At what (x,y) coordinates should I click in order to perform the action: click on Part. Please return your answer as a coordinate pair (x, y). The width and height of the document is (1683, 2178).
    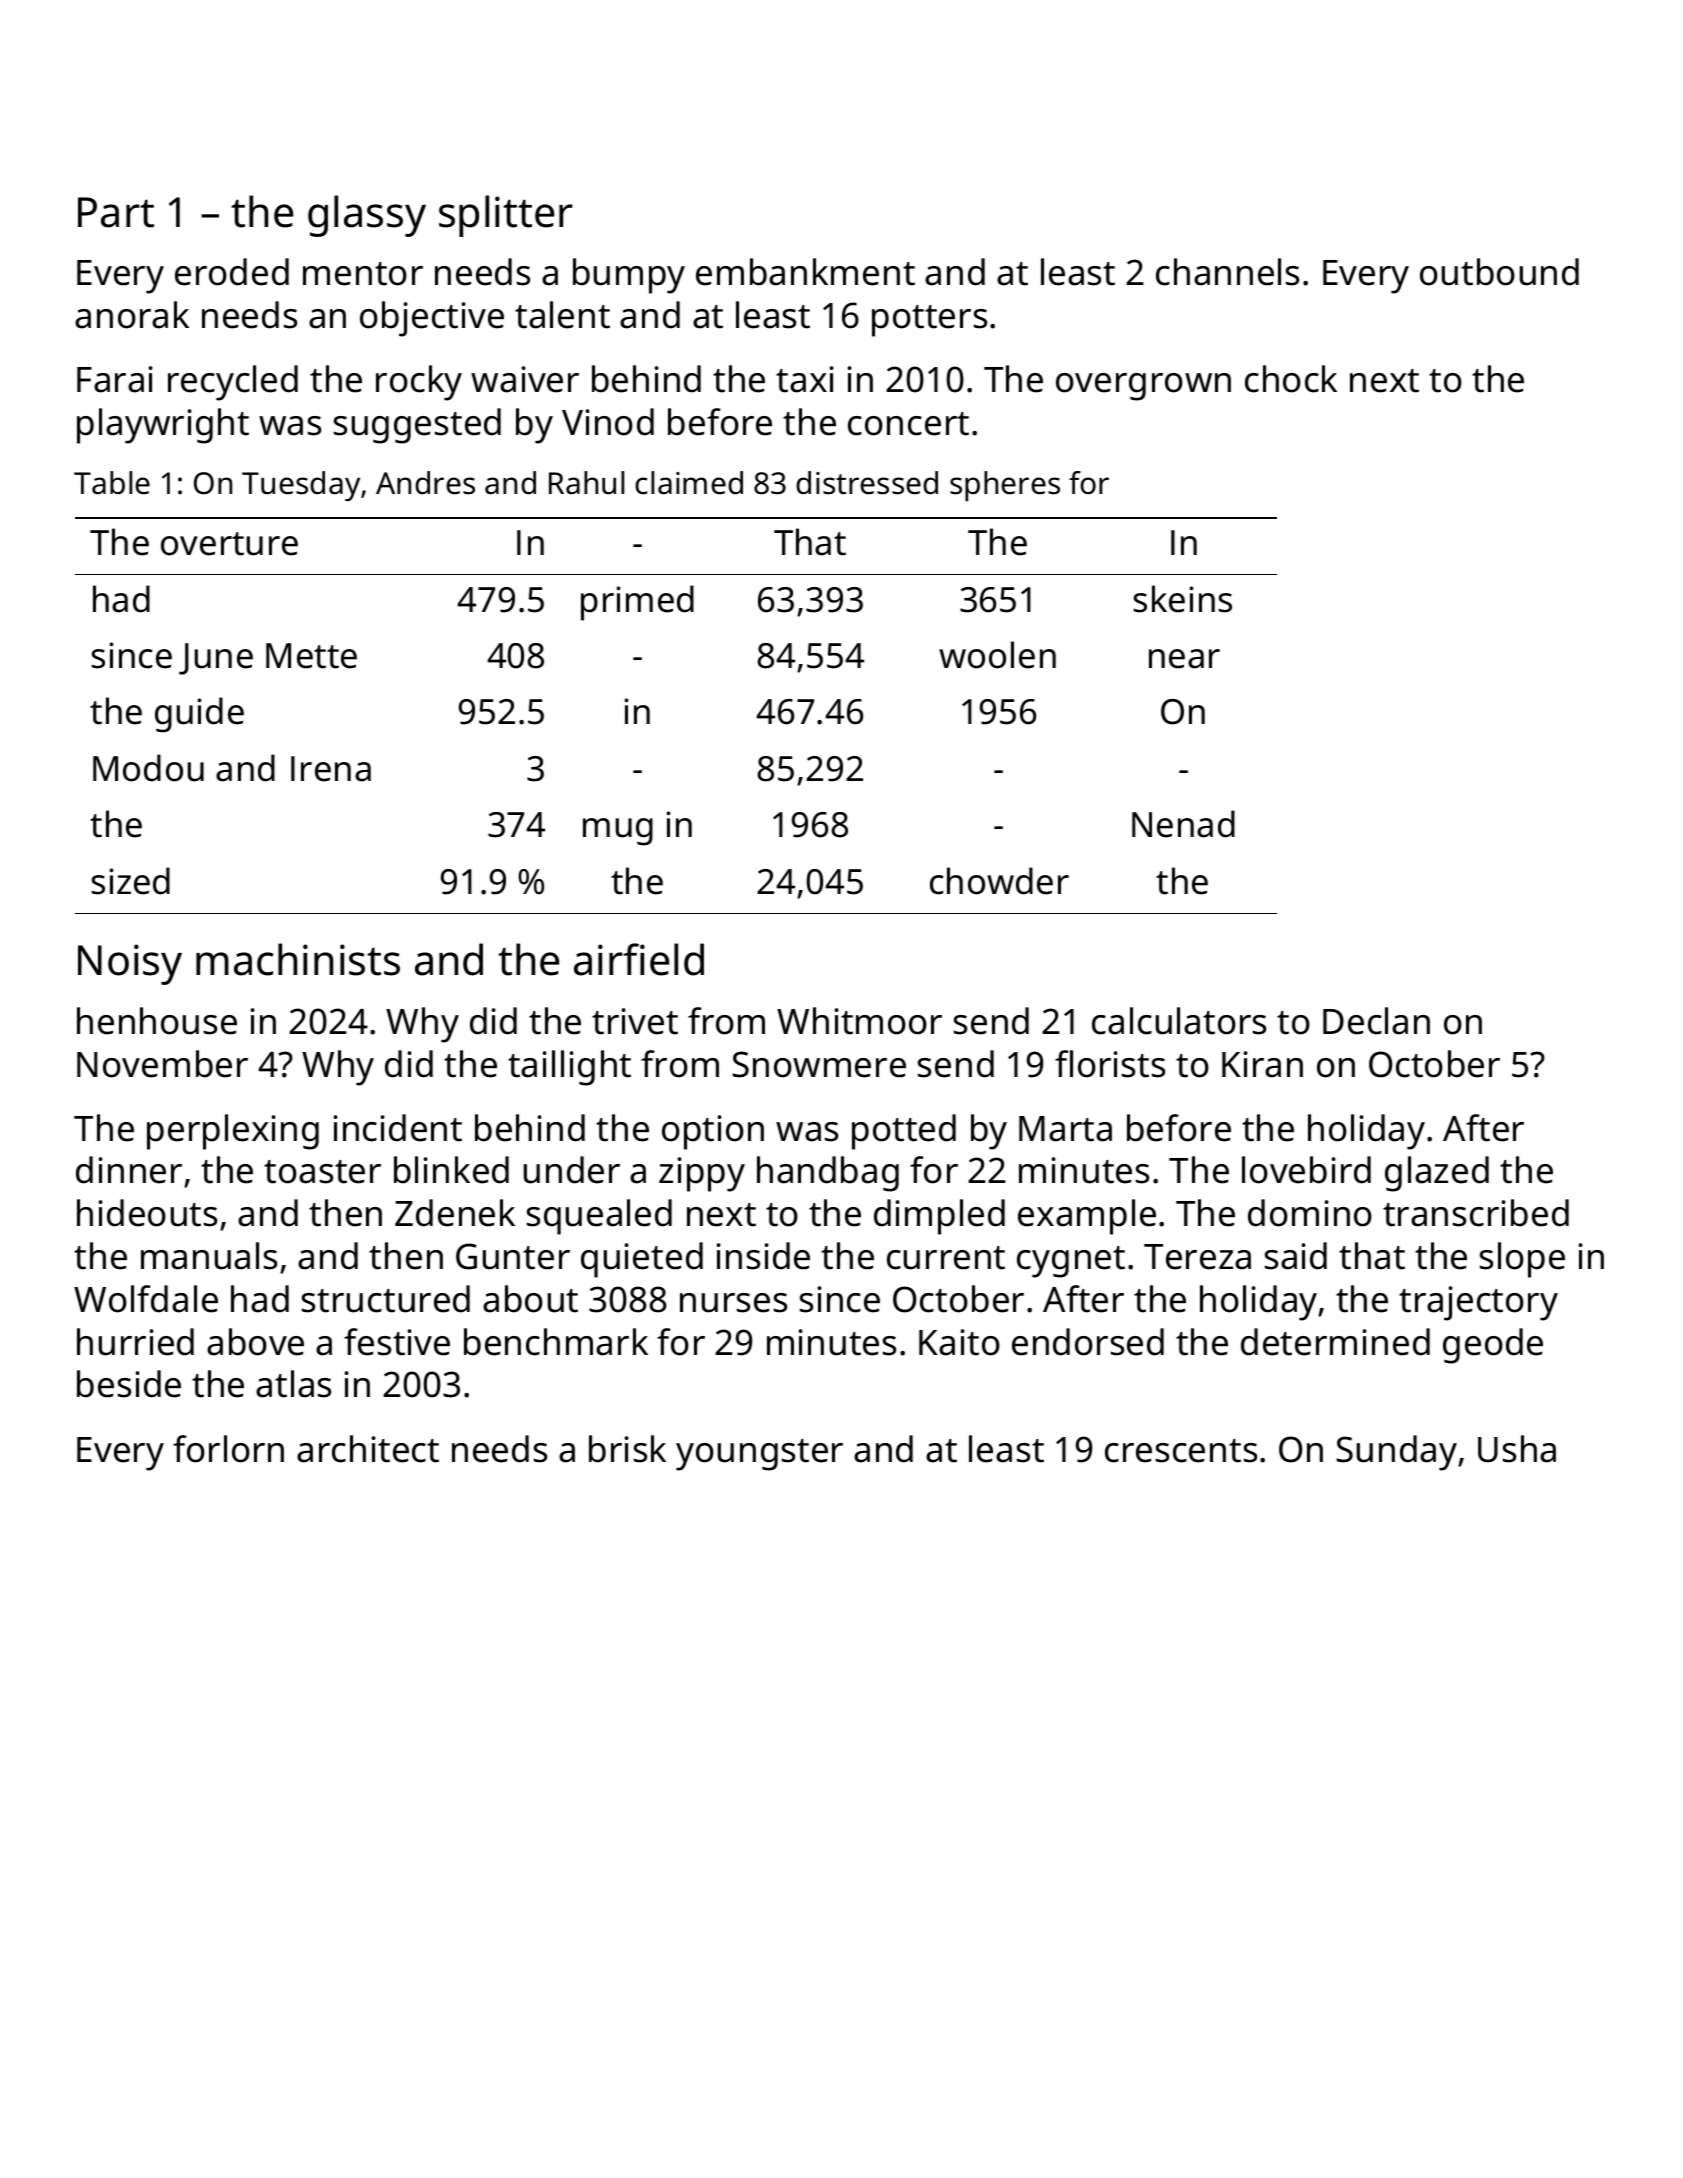
    Looking at the image, I should click on (116, 212).
